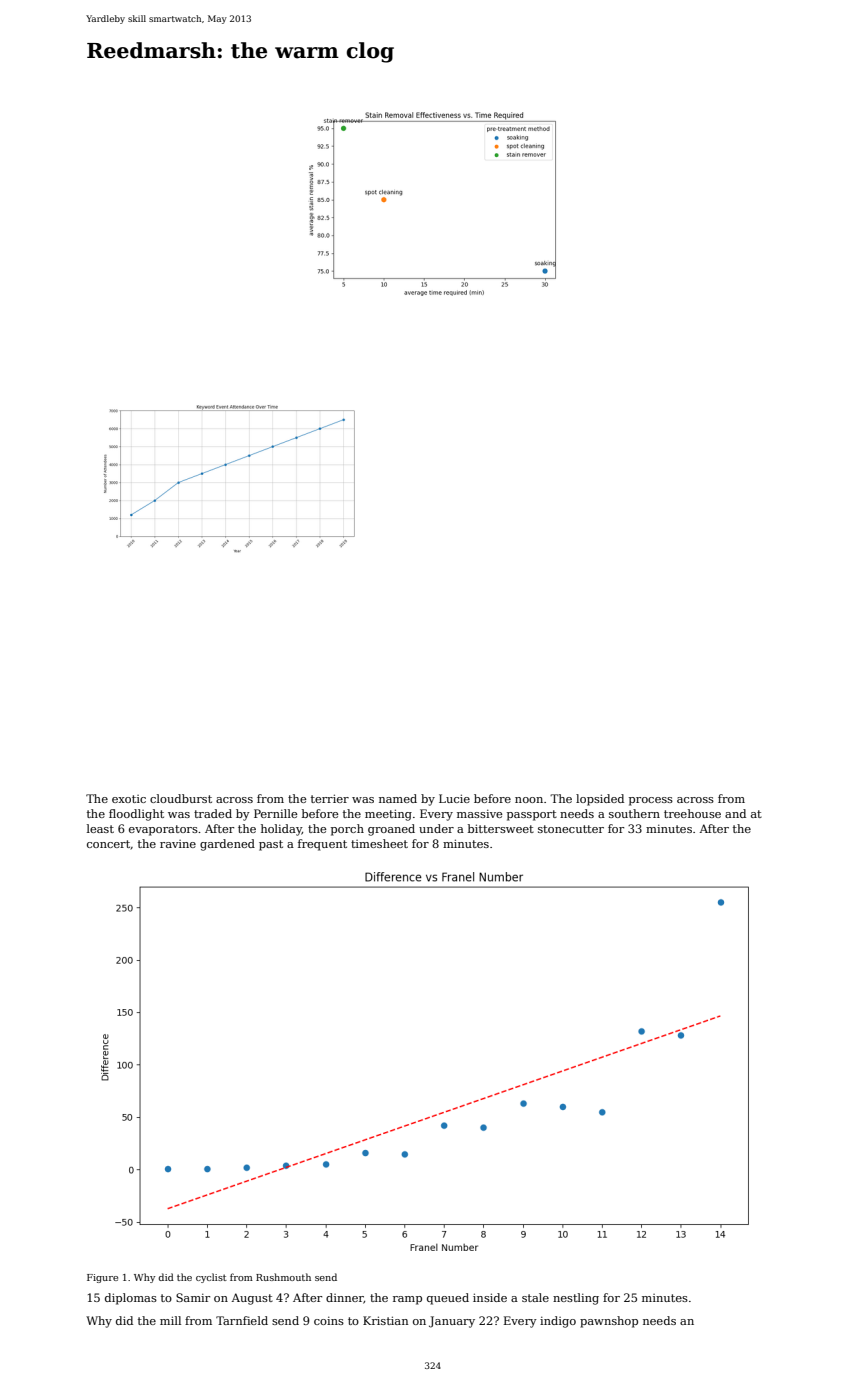  Describe the element at coordinates (600, 800) in the screenshot. I see `lopsided` at that location.
